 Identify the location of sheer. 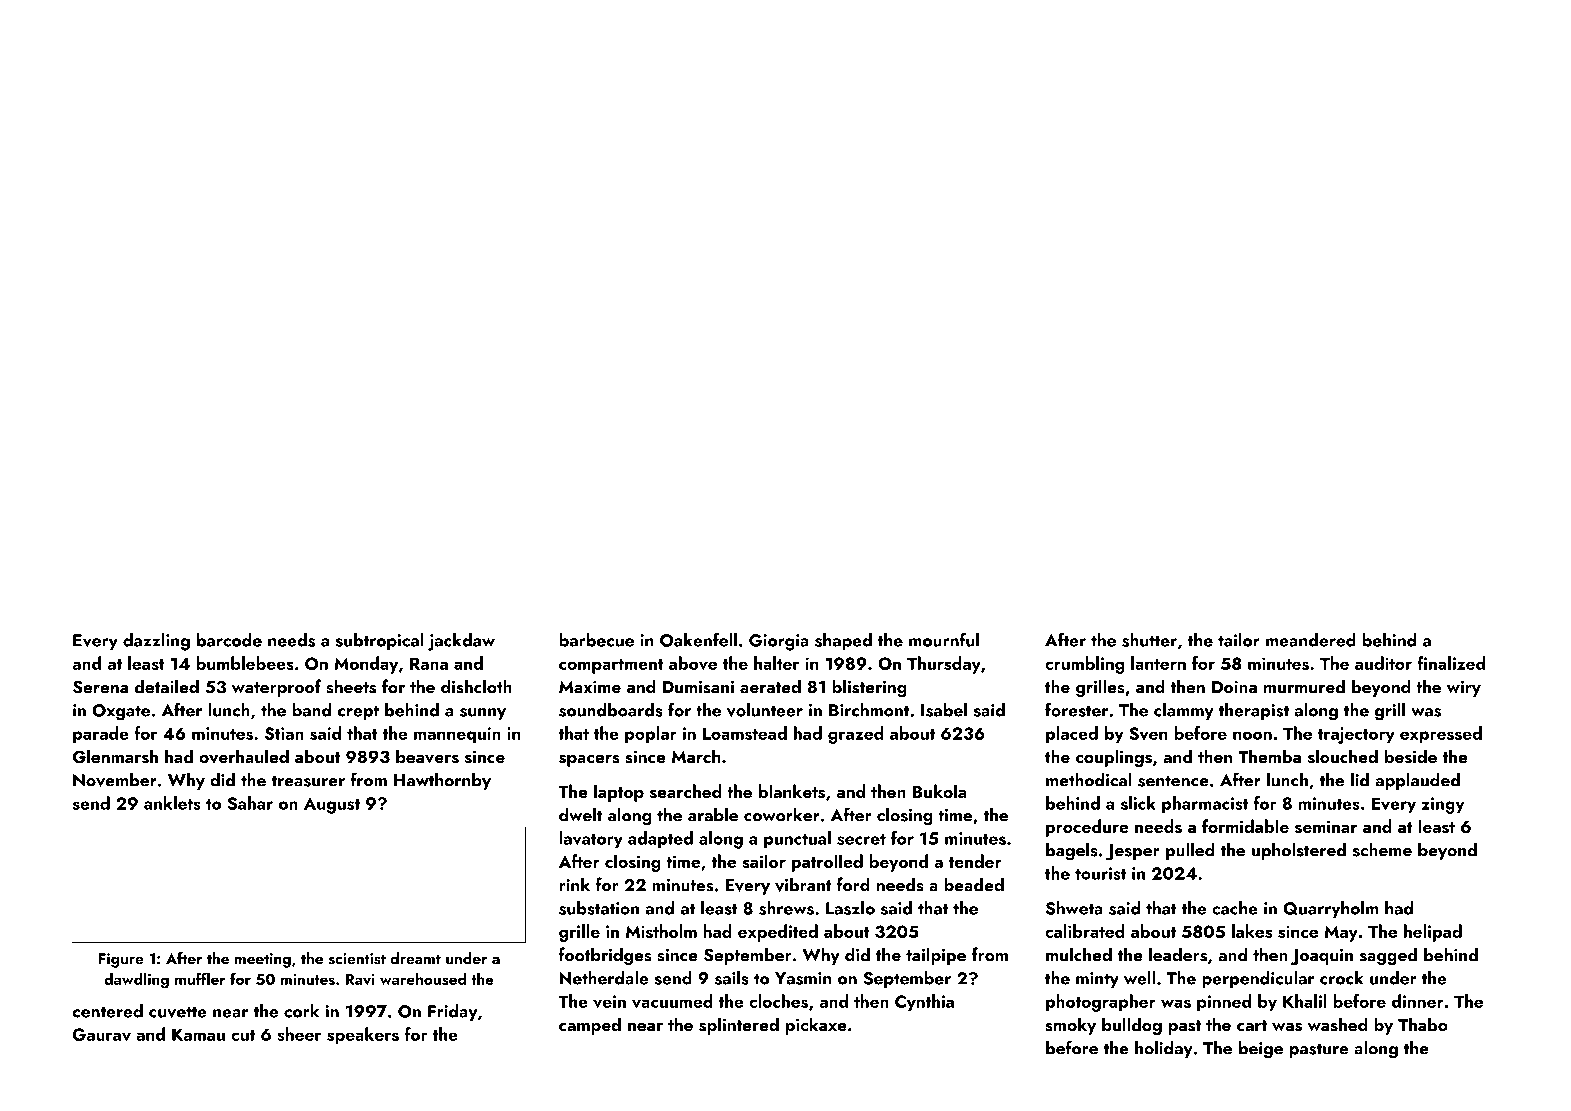
(299, 1034).
